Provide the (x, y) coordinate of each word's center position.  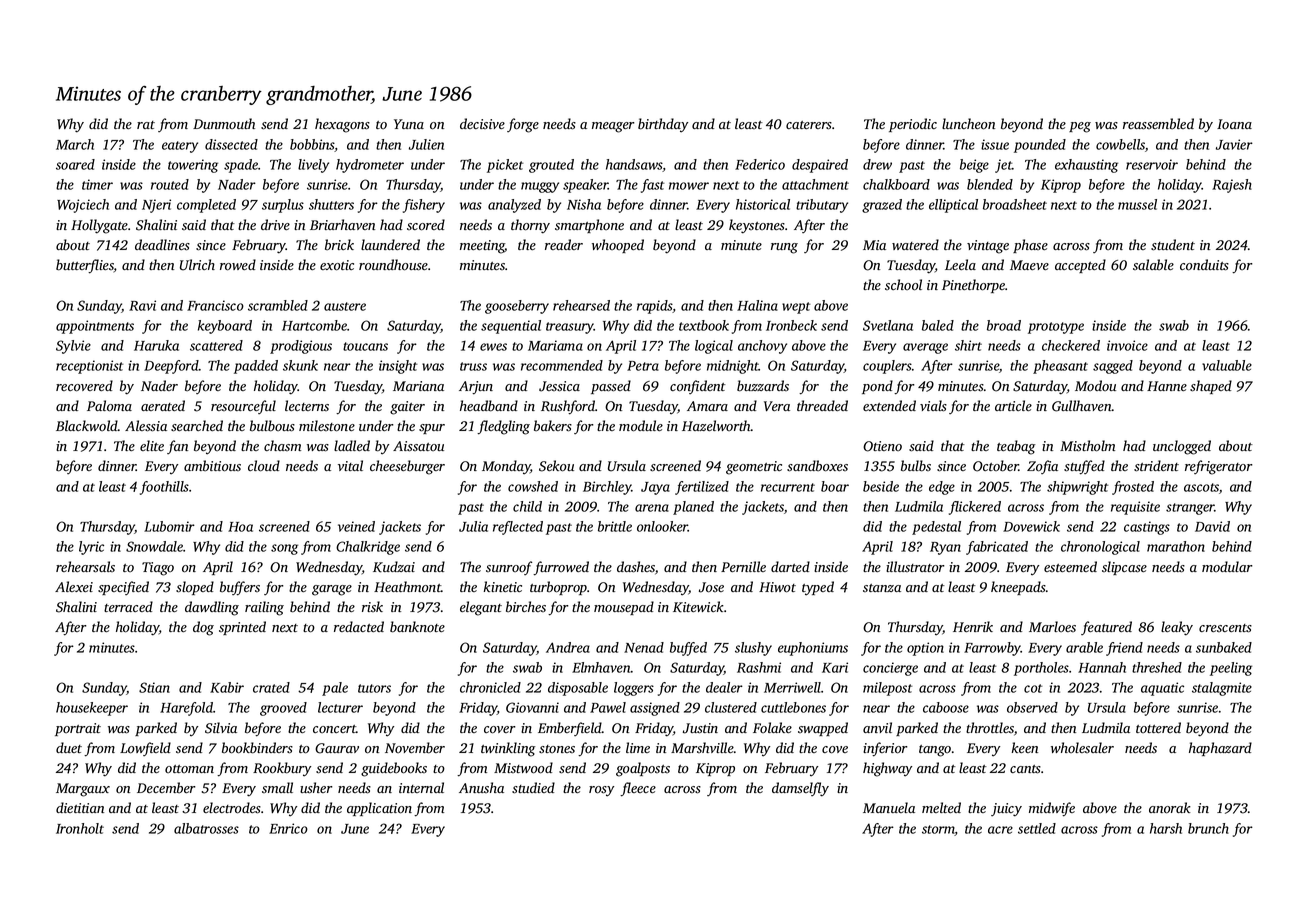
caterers (809, 125)
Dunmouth (224, 123)
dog (203, 628)
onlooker (662, 526)
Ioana (1234, 124)
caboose (946, 707)
